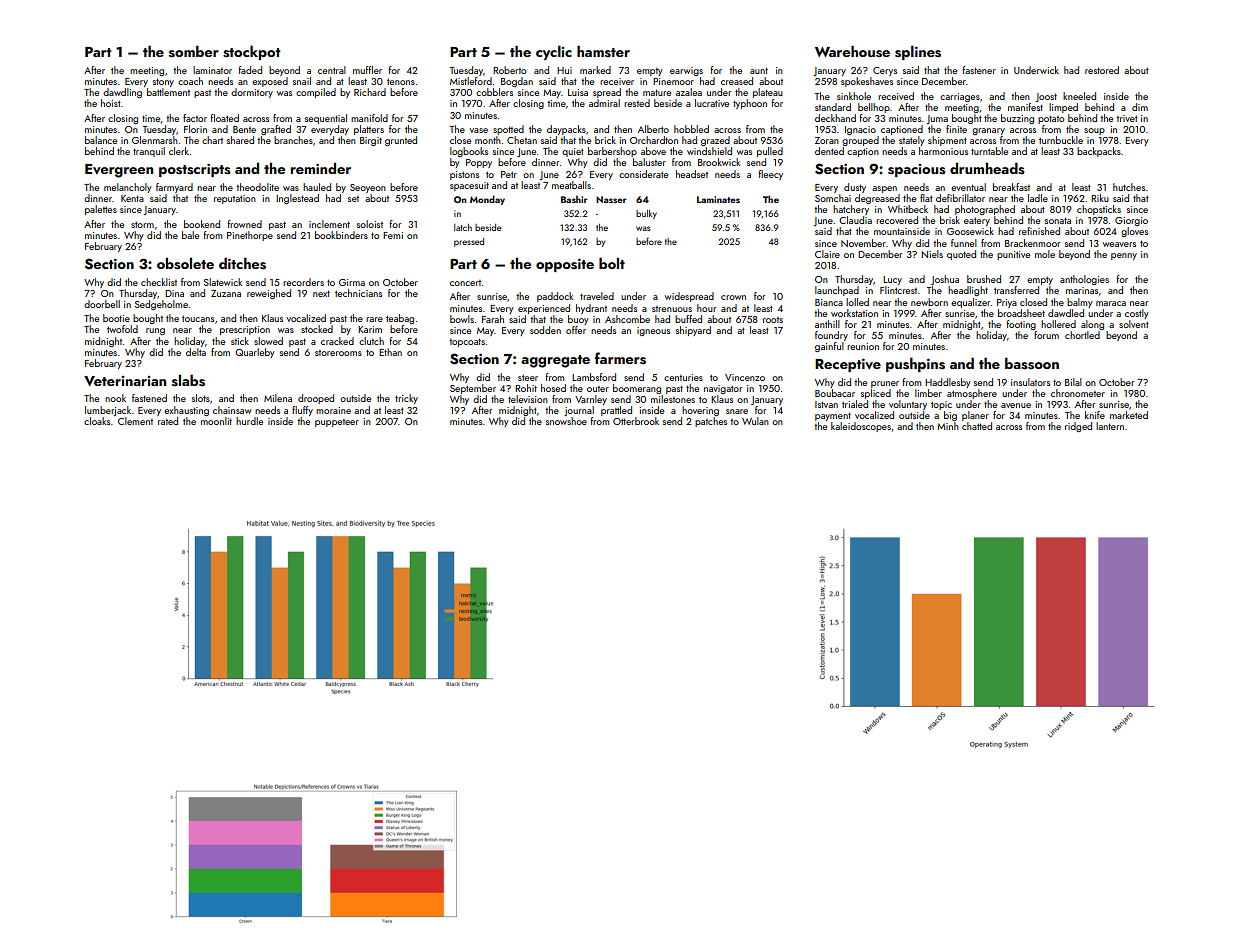 This page has height=952, width=1233. Describe the element at coordinates (984, 279) in the page. I see `brushed` at that location.
